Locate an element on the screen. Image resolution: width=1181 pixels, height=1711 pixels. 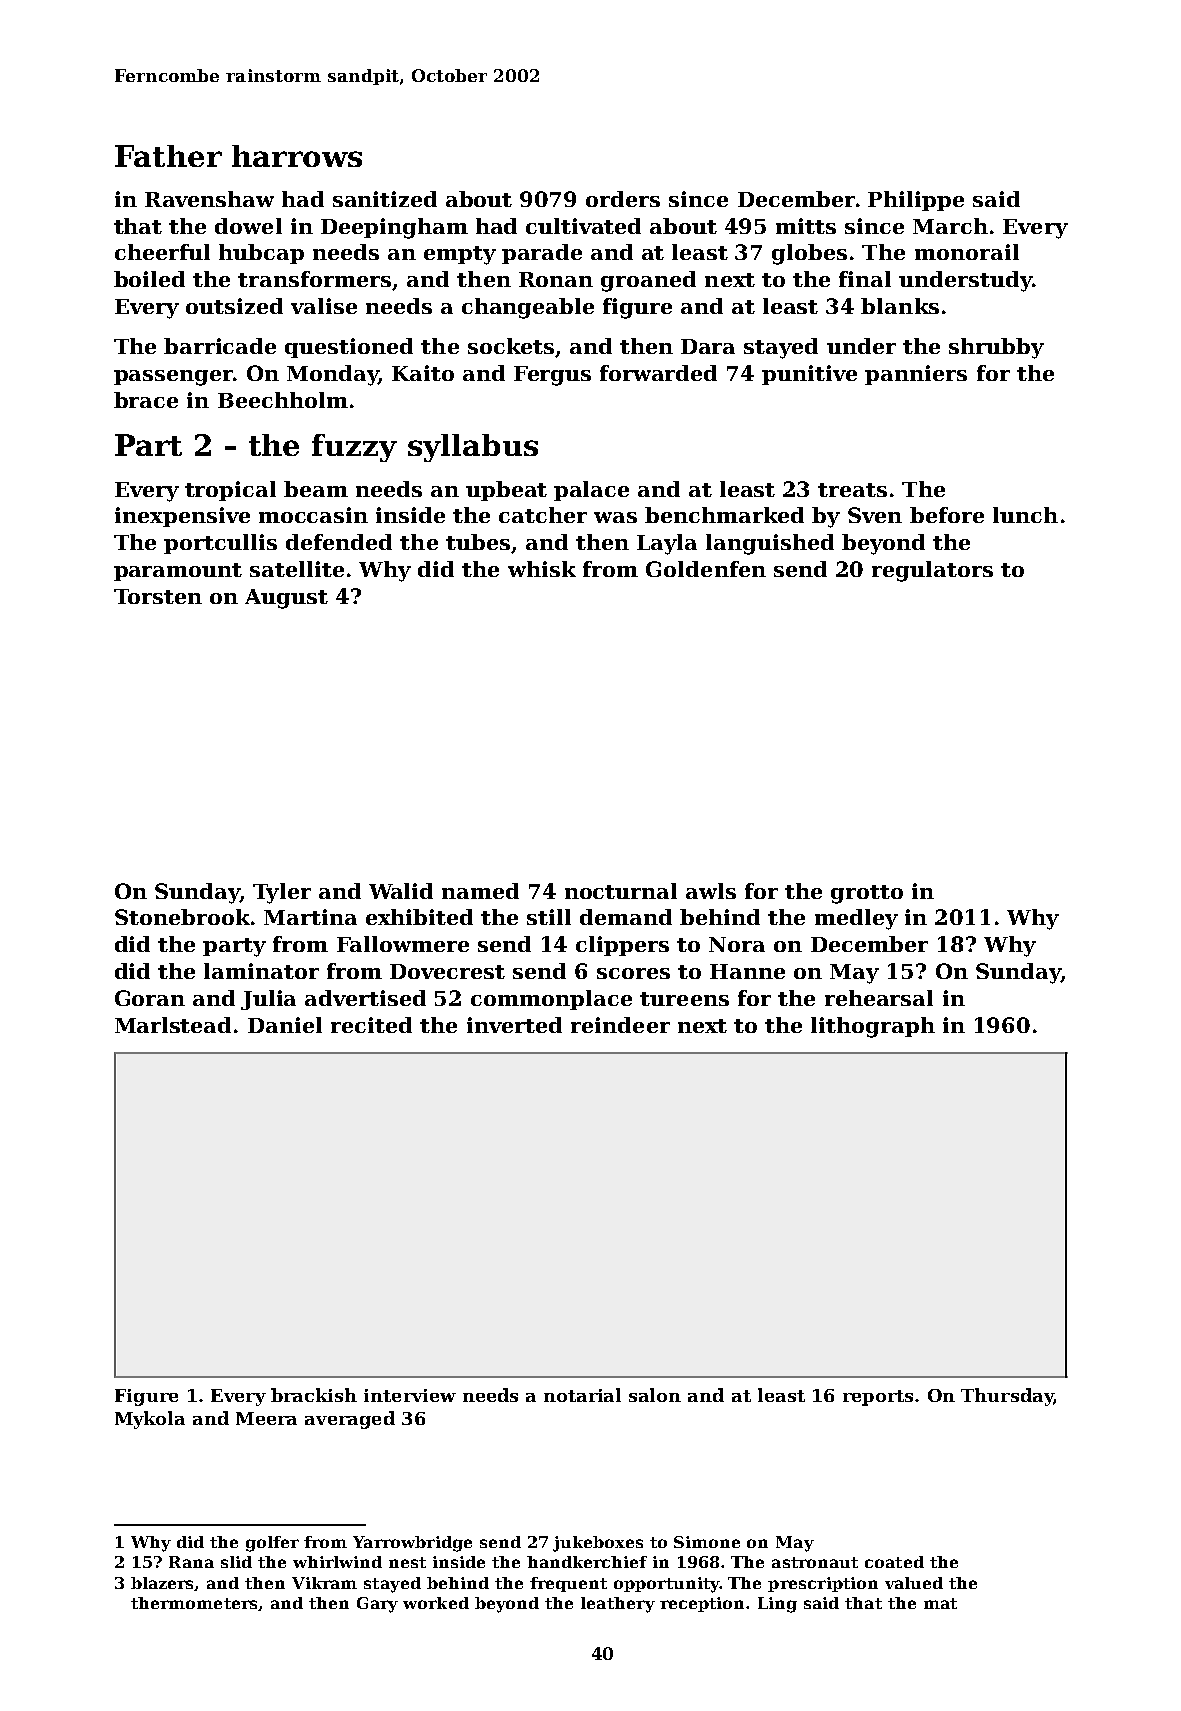
treats is located at coordinates (852, 490).
